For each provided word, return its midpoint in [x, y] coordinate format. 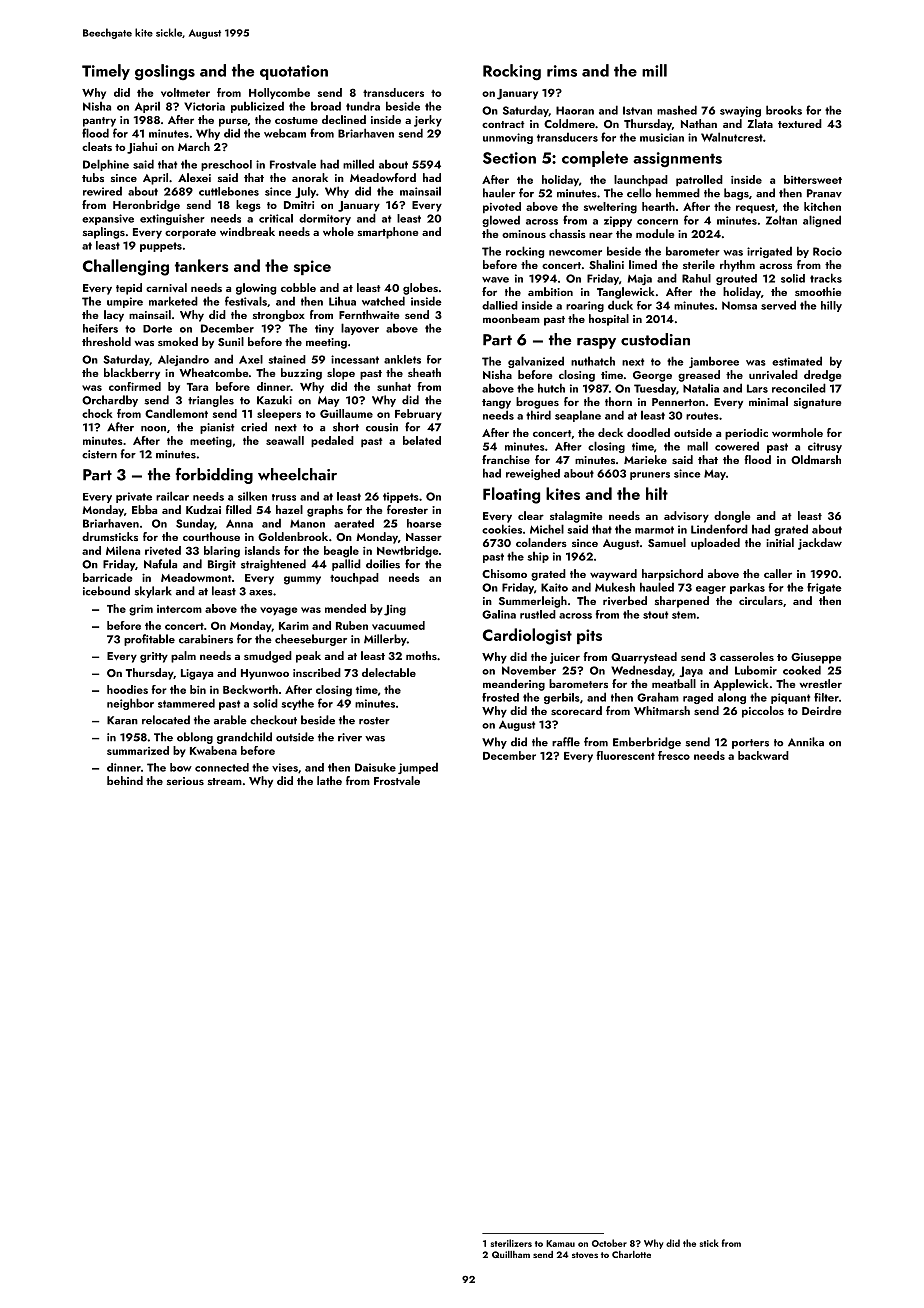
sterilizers [511, 1243]
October [609, 1243]
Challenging [126, 267]
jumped [418, 768]
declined [344, 119]
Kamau [560, 1243]
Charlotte [631, 1254]
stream [225, 781]
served [778, 305]
